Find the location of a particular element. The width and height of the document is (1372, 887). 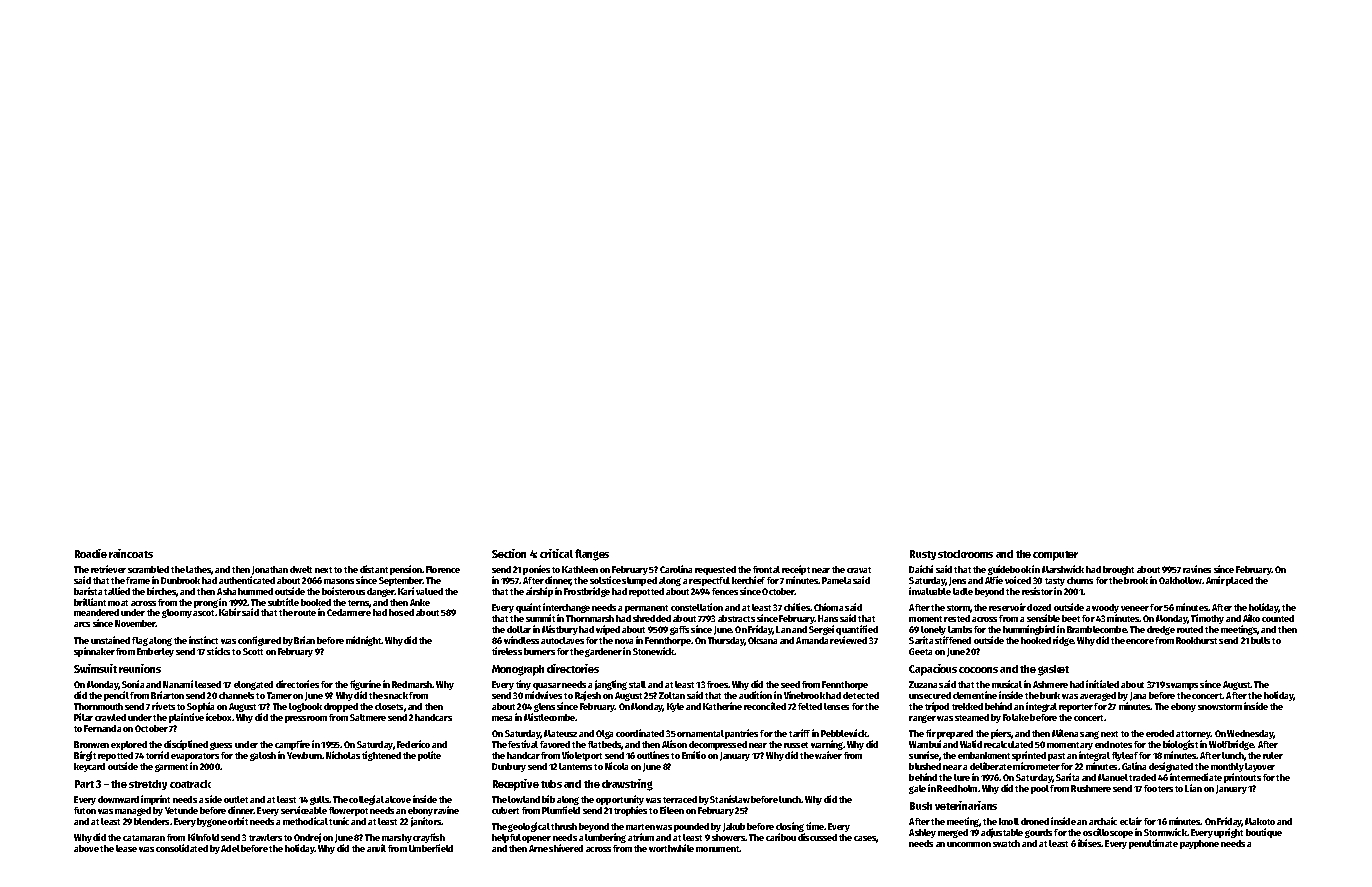

coatrack is located at coordinates (190, 784).
